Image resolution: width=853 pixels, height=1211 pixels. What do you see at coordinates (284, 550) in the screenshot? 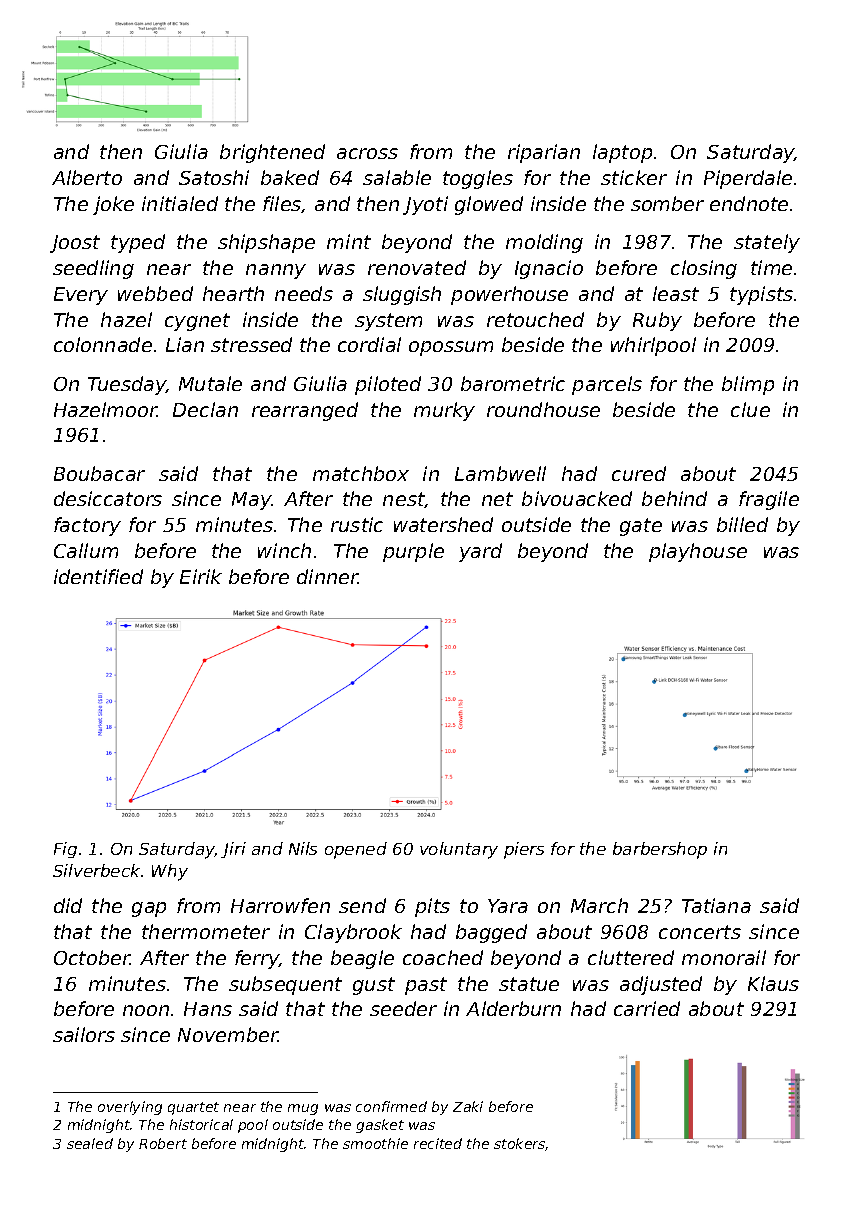
I see `winch` at bounding box center [284, 550].
